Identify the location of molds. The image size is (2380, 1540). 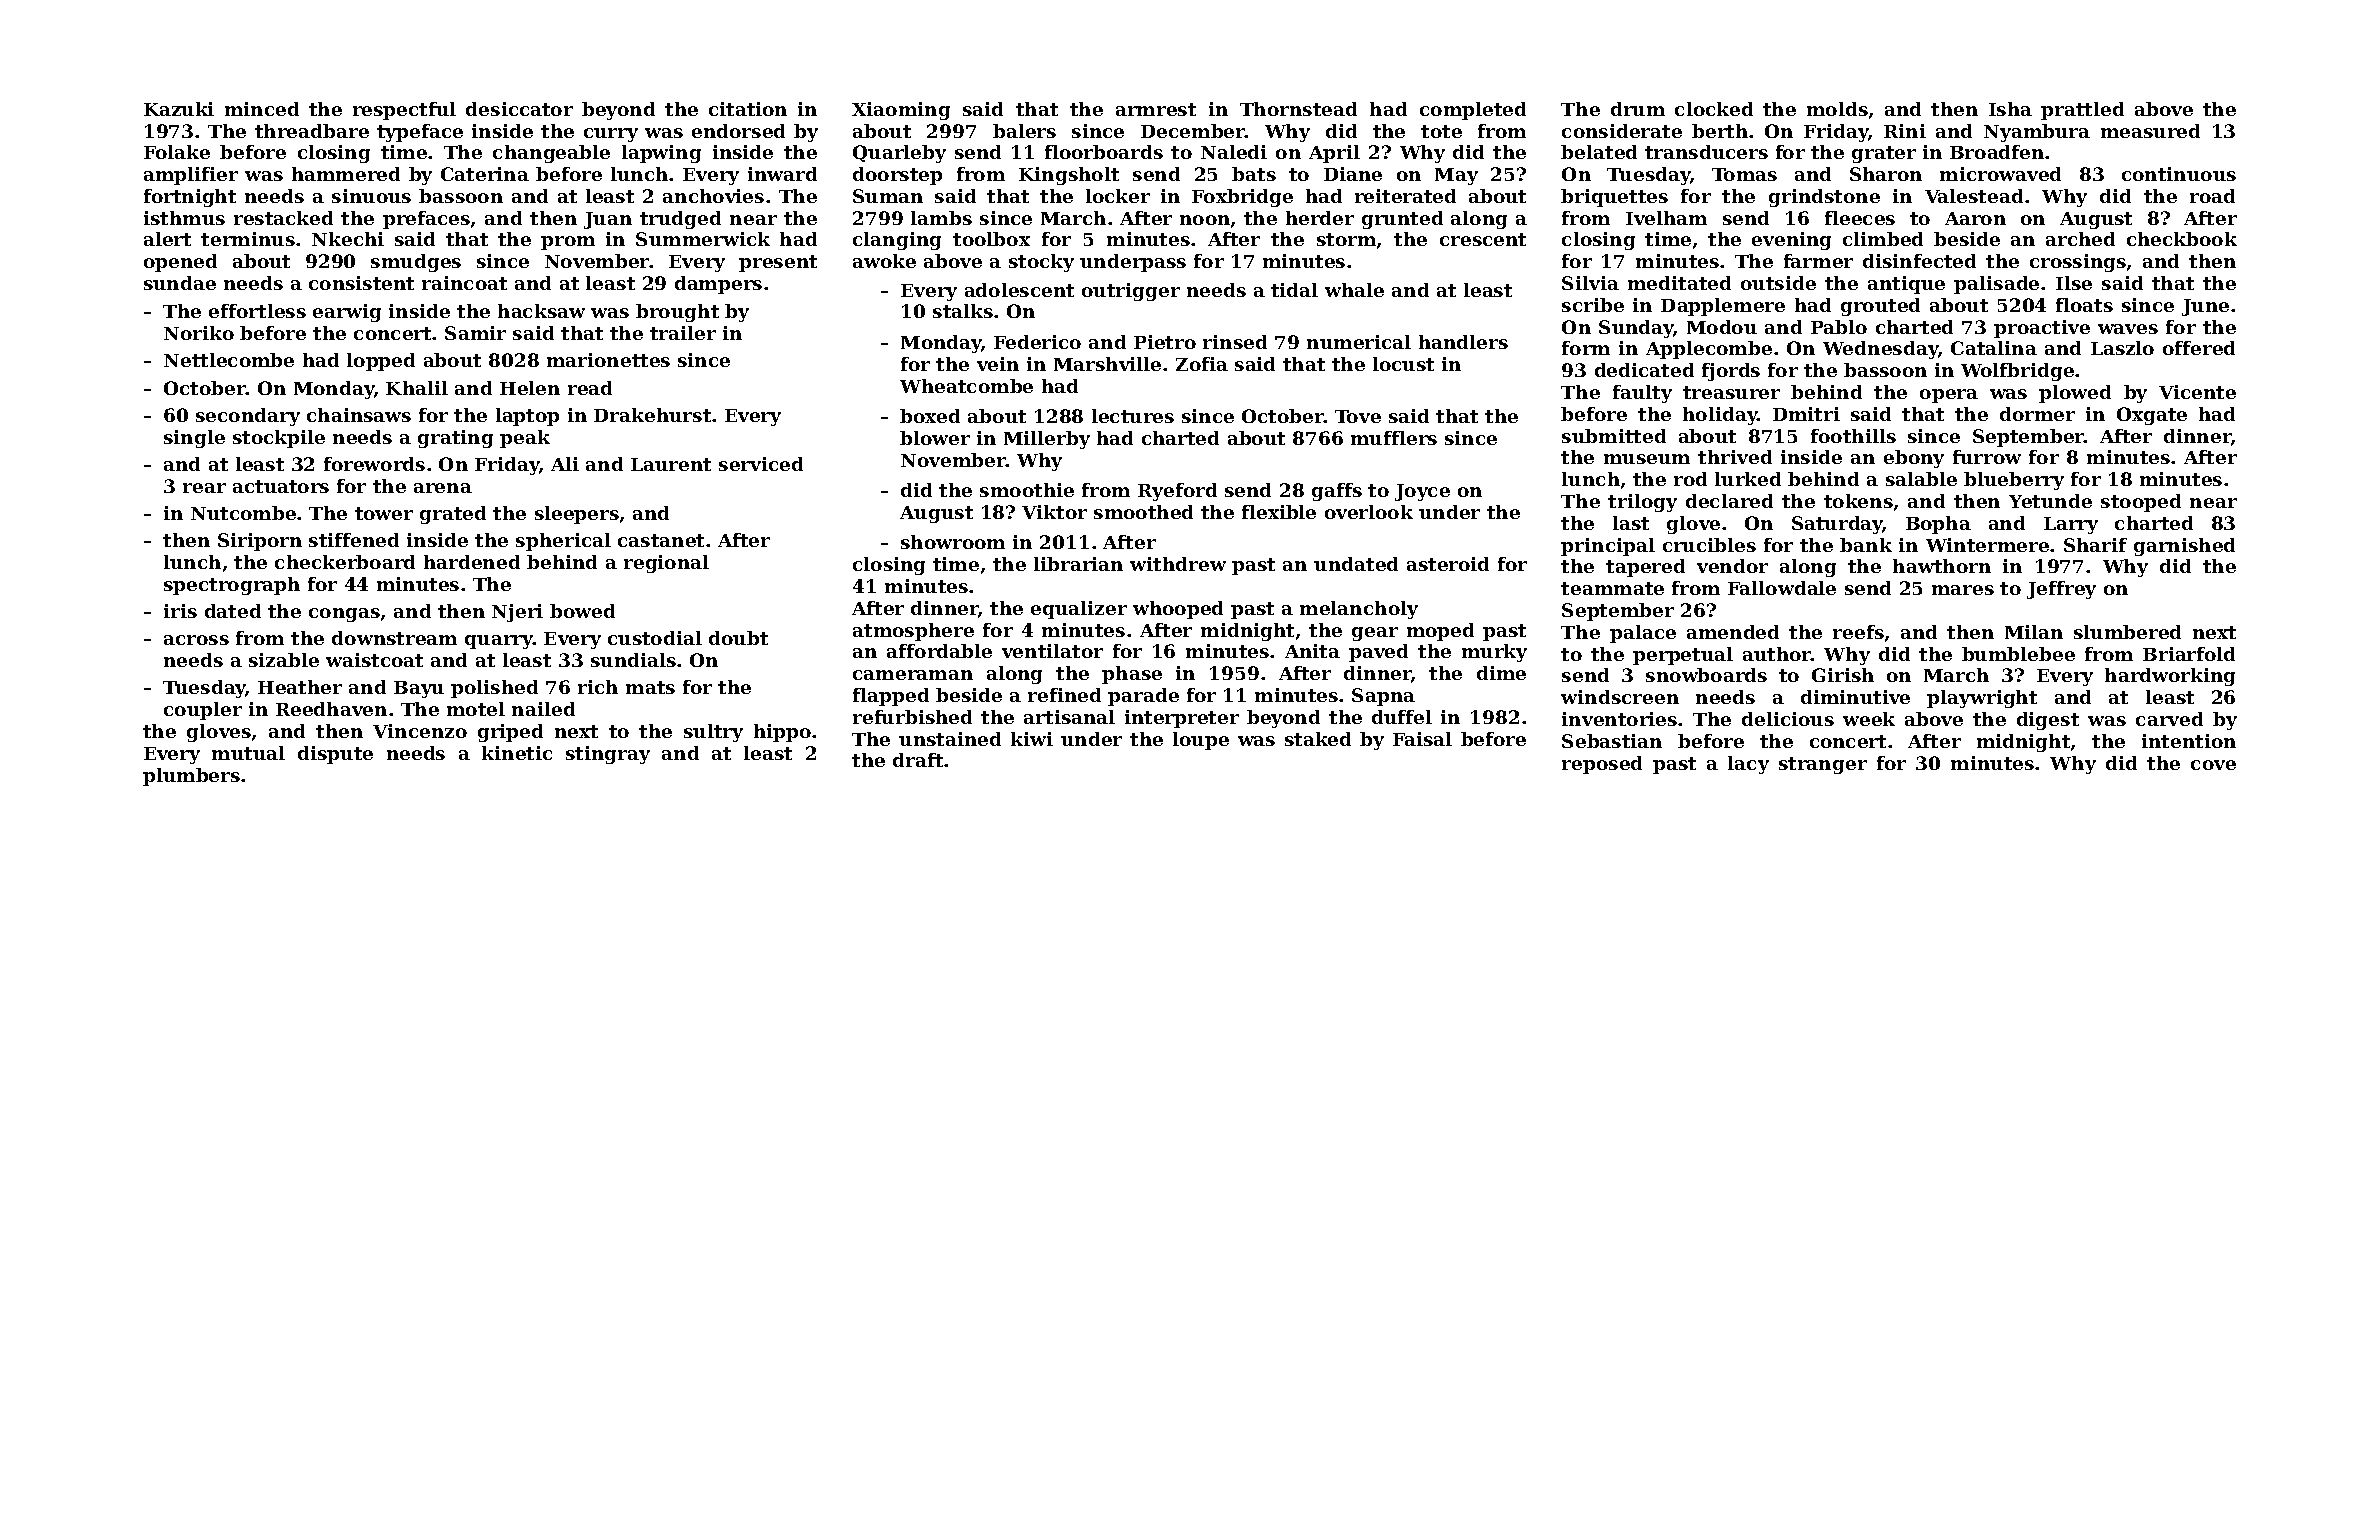
(1837, 109).
